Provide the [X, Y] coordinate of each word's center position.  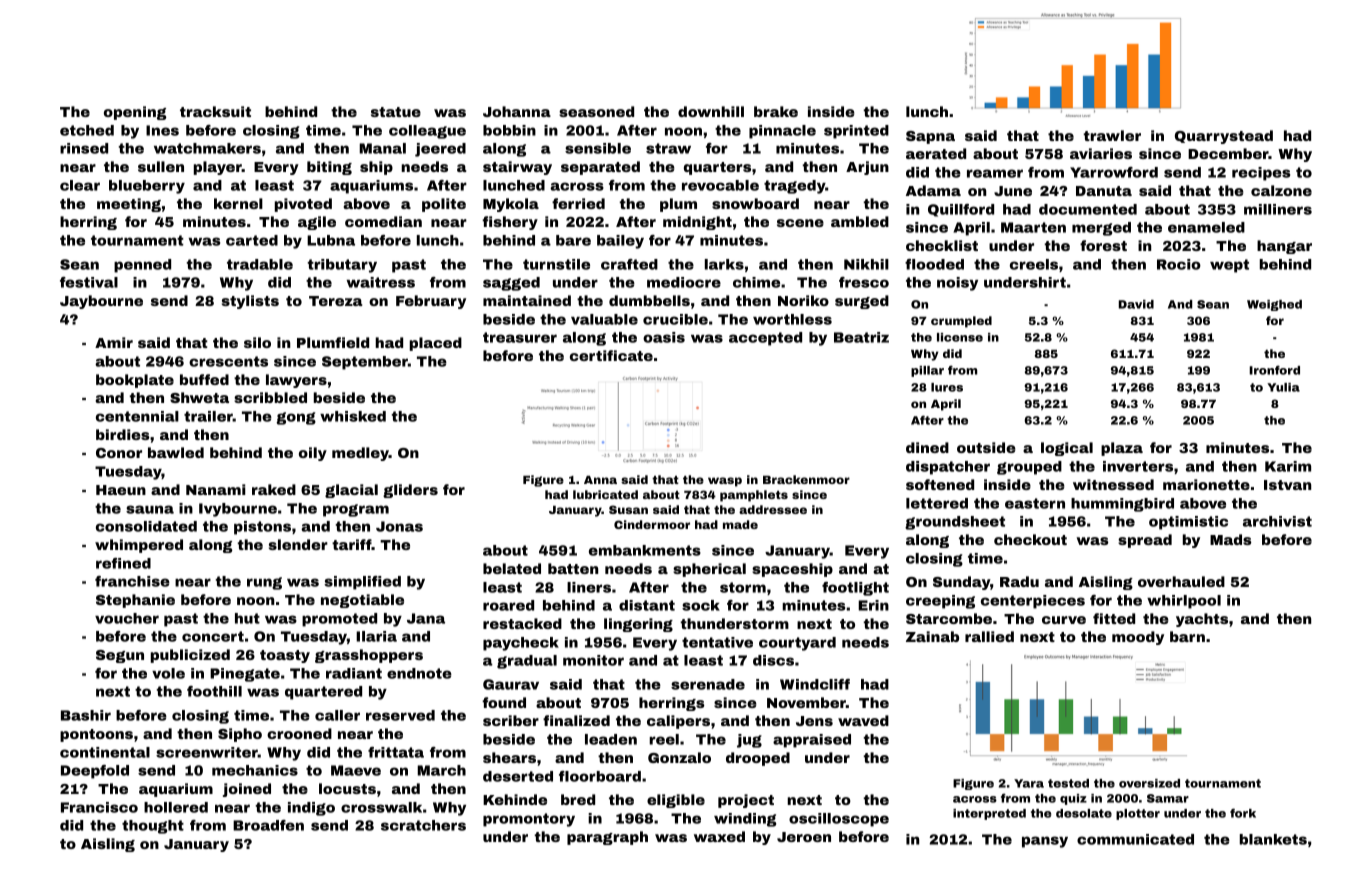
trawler [1112, 135]
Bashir [86, 715]
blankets [1273, 839]
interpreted [989, 814]
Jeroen [804, 837]
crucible [675, 319]
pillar [927, 371]
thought [153, 827]
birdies [123, 434]
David [1136, 304]
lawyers [296, 381]
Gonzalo [679, 757]
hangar [1284, 247]
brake [776, 111]
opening [135, 113]
